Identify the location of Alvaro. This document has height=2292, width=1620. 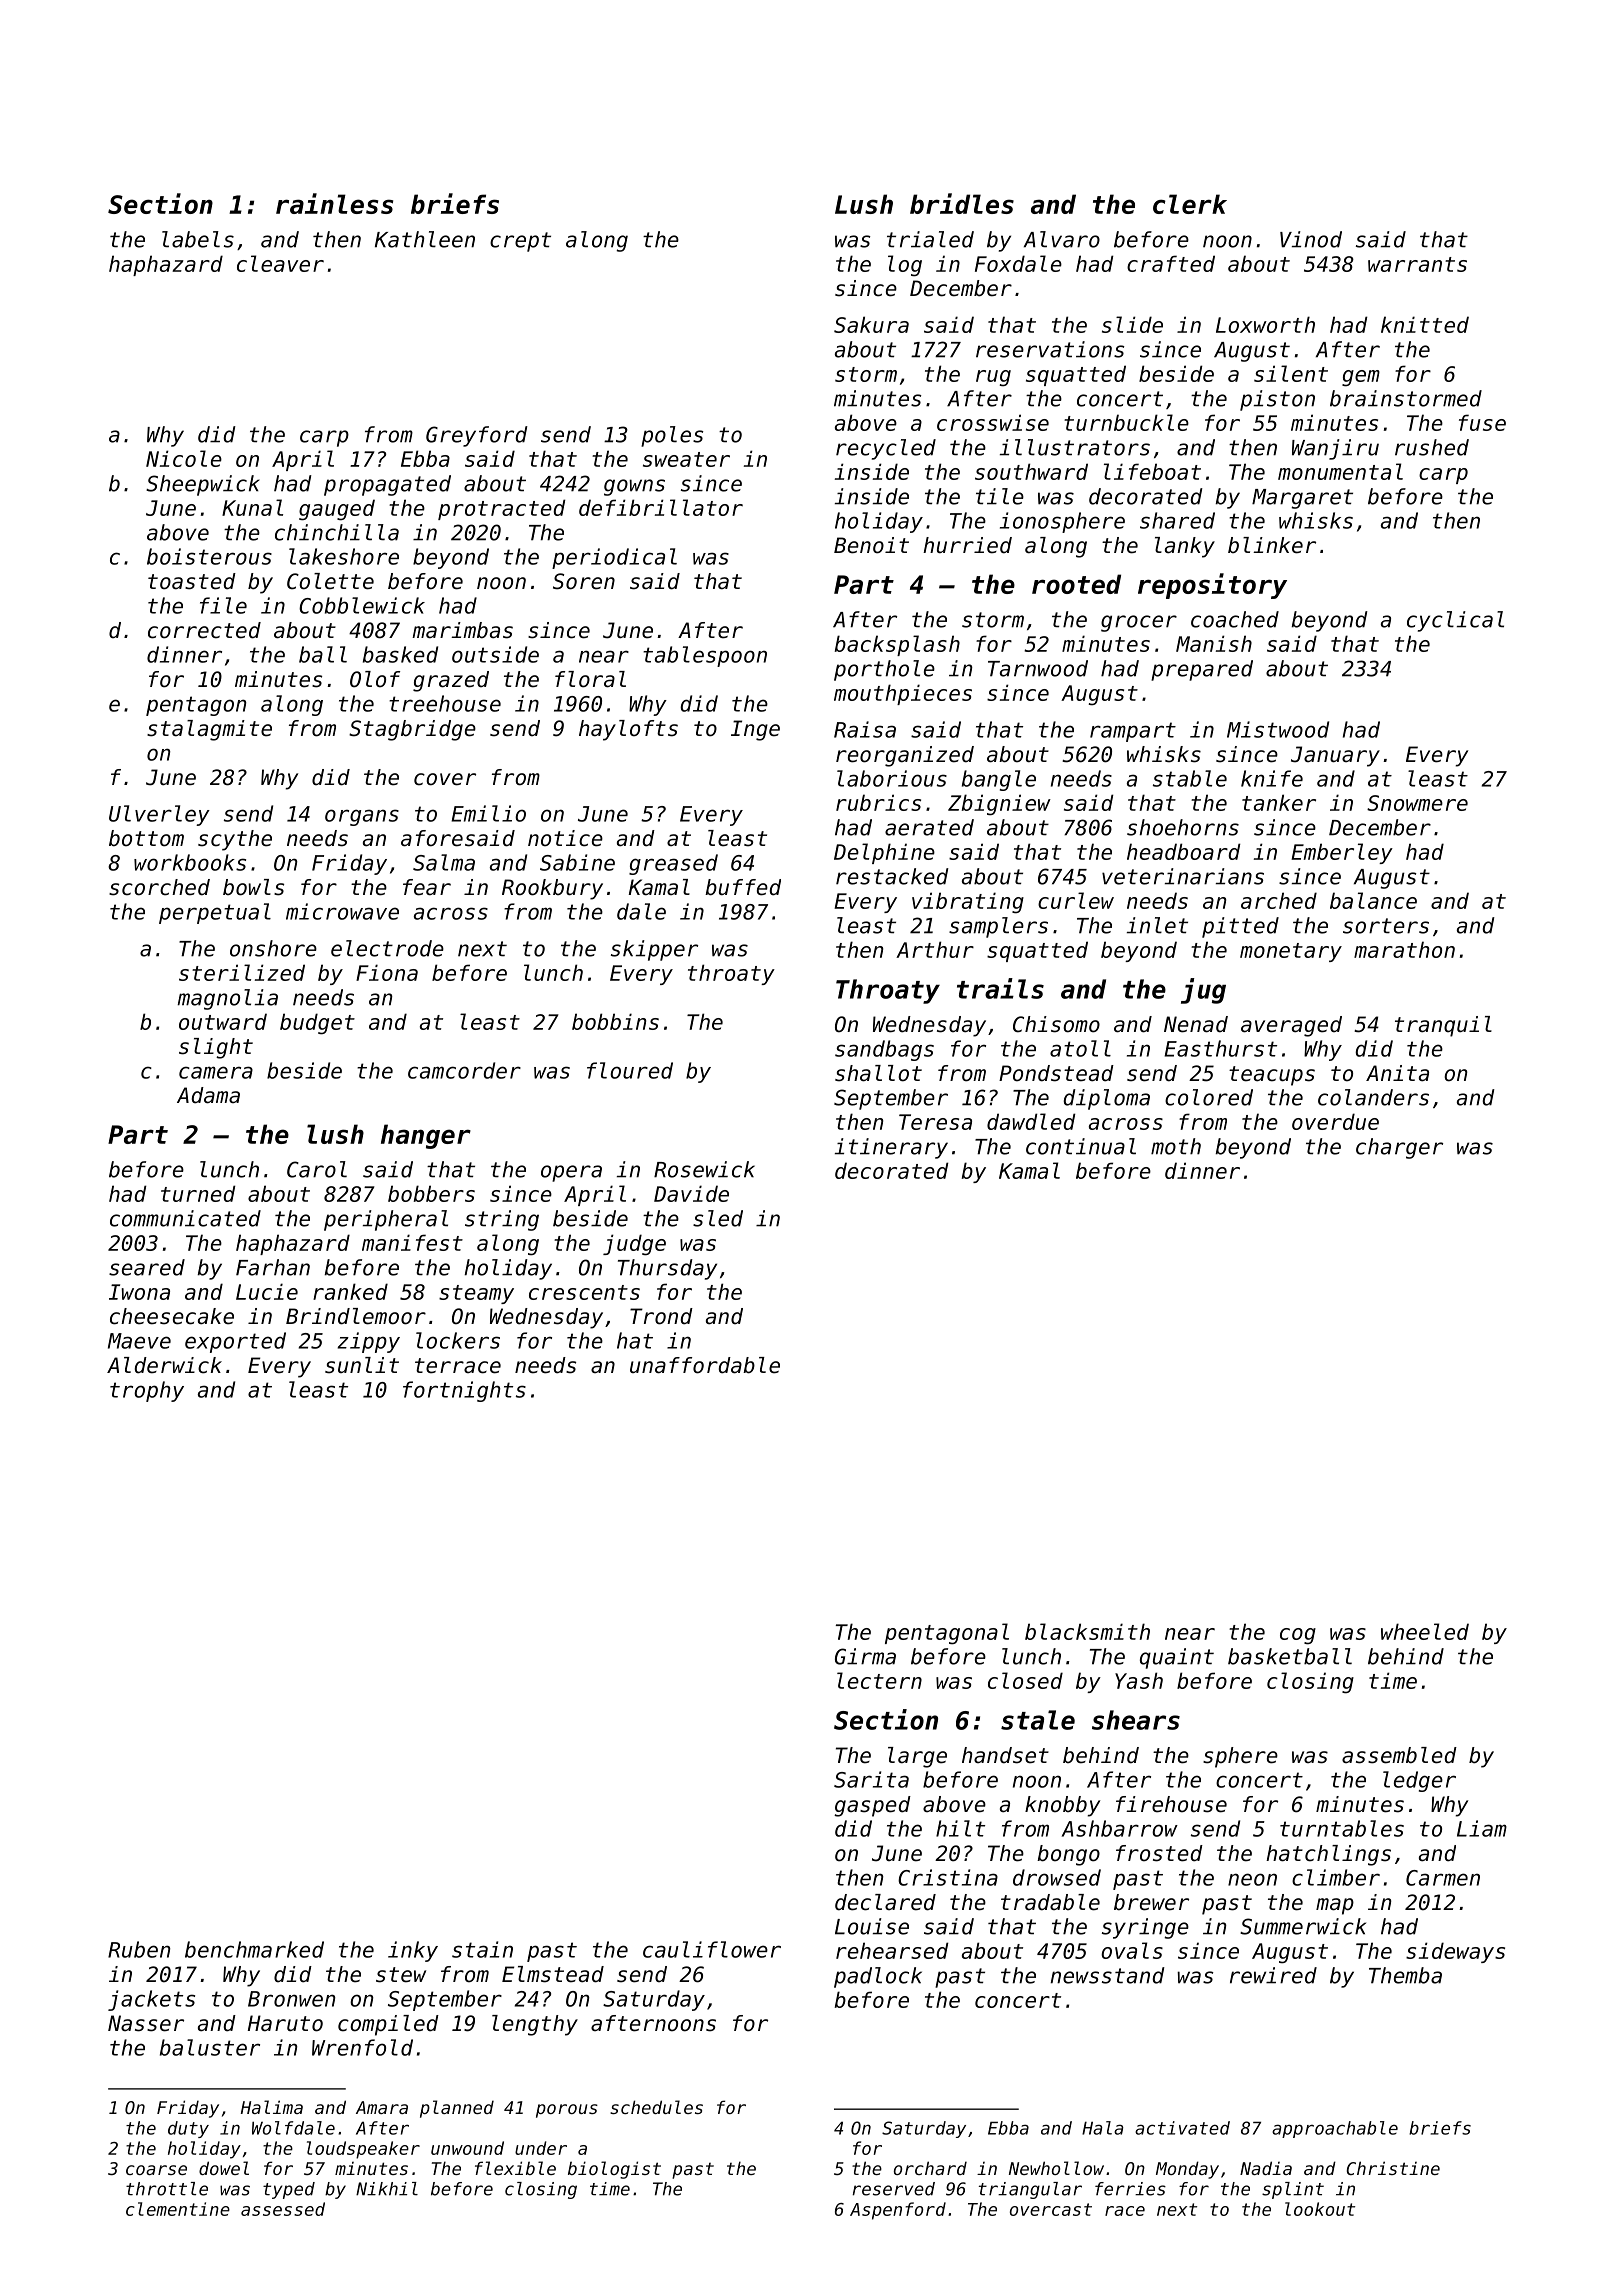
(1062, 239).
